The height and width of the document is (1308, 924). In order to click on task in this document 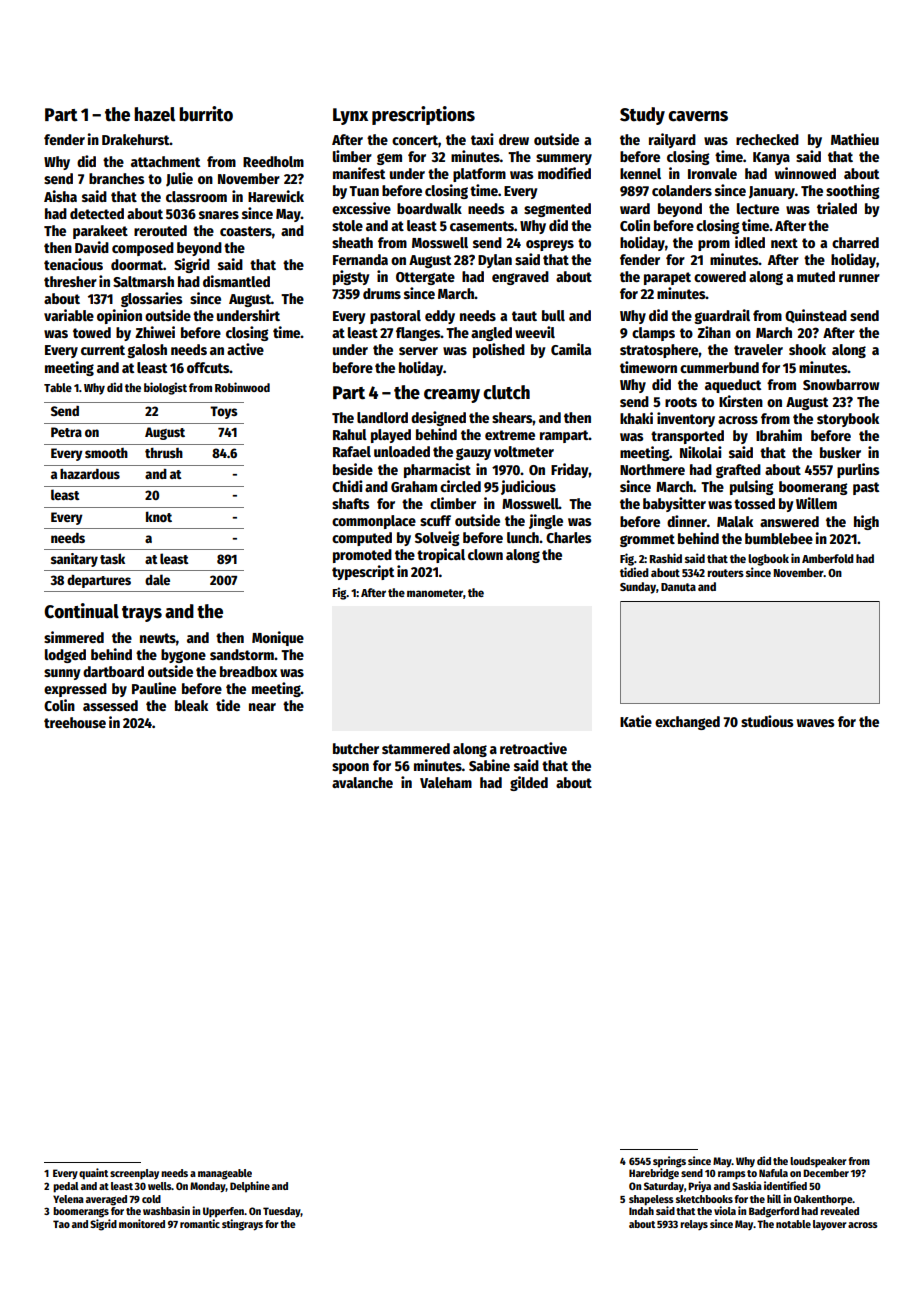, I will do `click(112, 558)`.
